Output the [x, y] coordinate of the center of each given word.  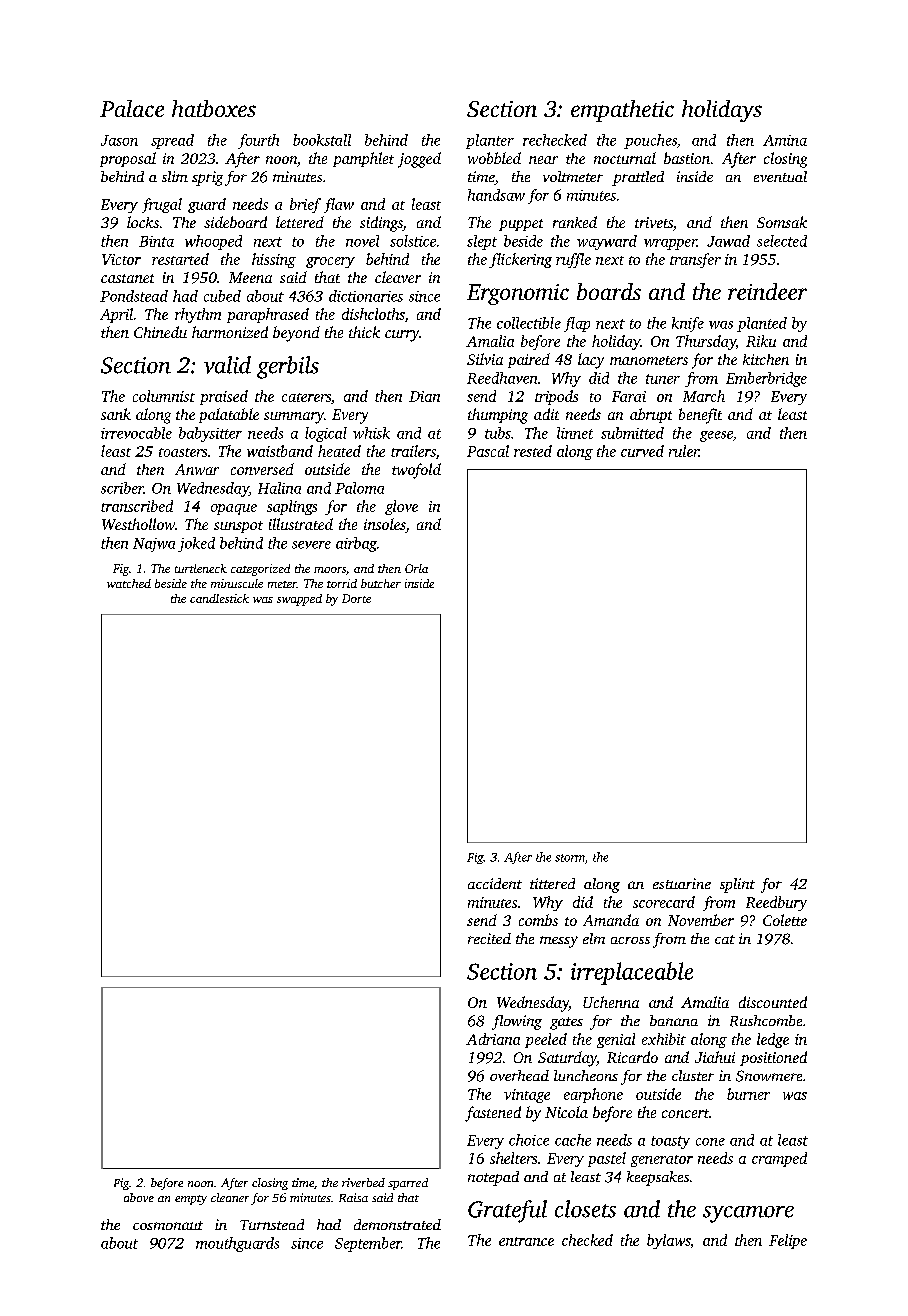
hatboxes [214, 108]
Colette [785, 920]
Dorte [356, 598]
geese [716, 436]
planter [490, 141]
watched [129, 583]
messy [559, 942]
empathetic [622, 111]
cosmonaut [168, 1225]
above [139, 1197]
